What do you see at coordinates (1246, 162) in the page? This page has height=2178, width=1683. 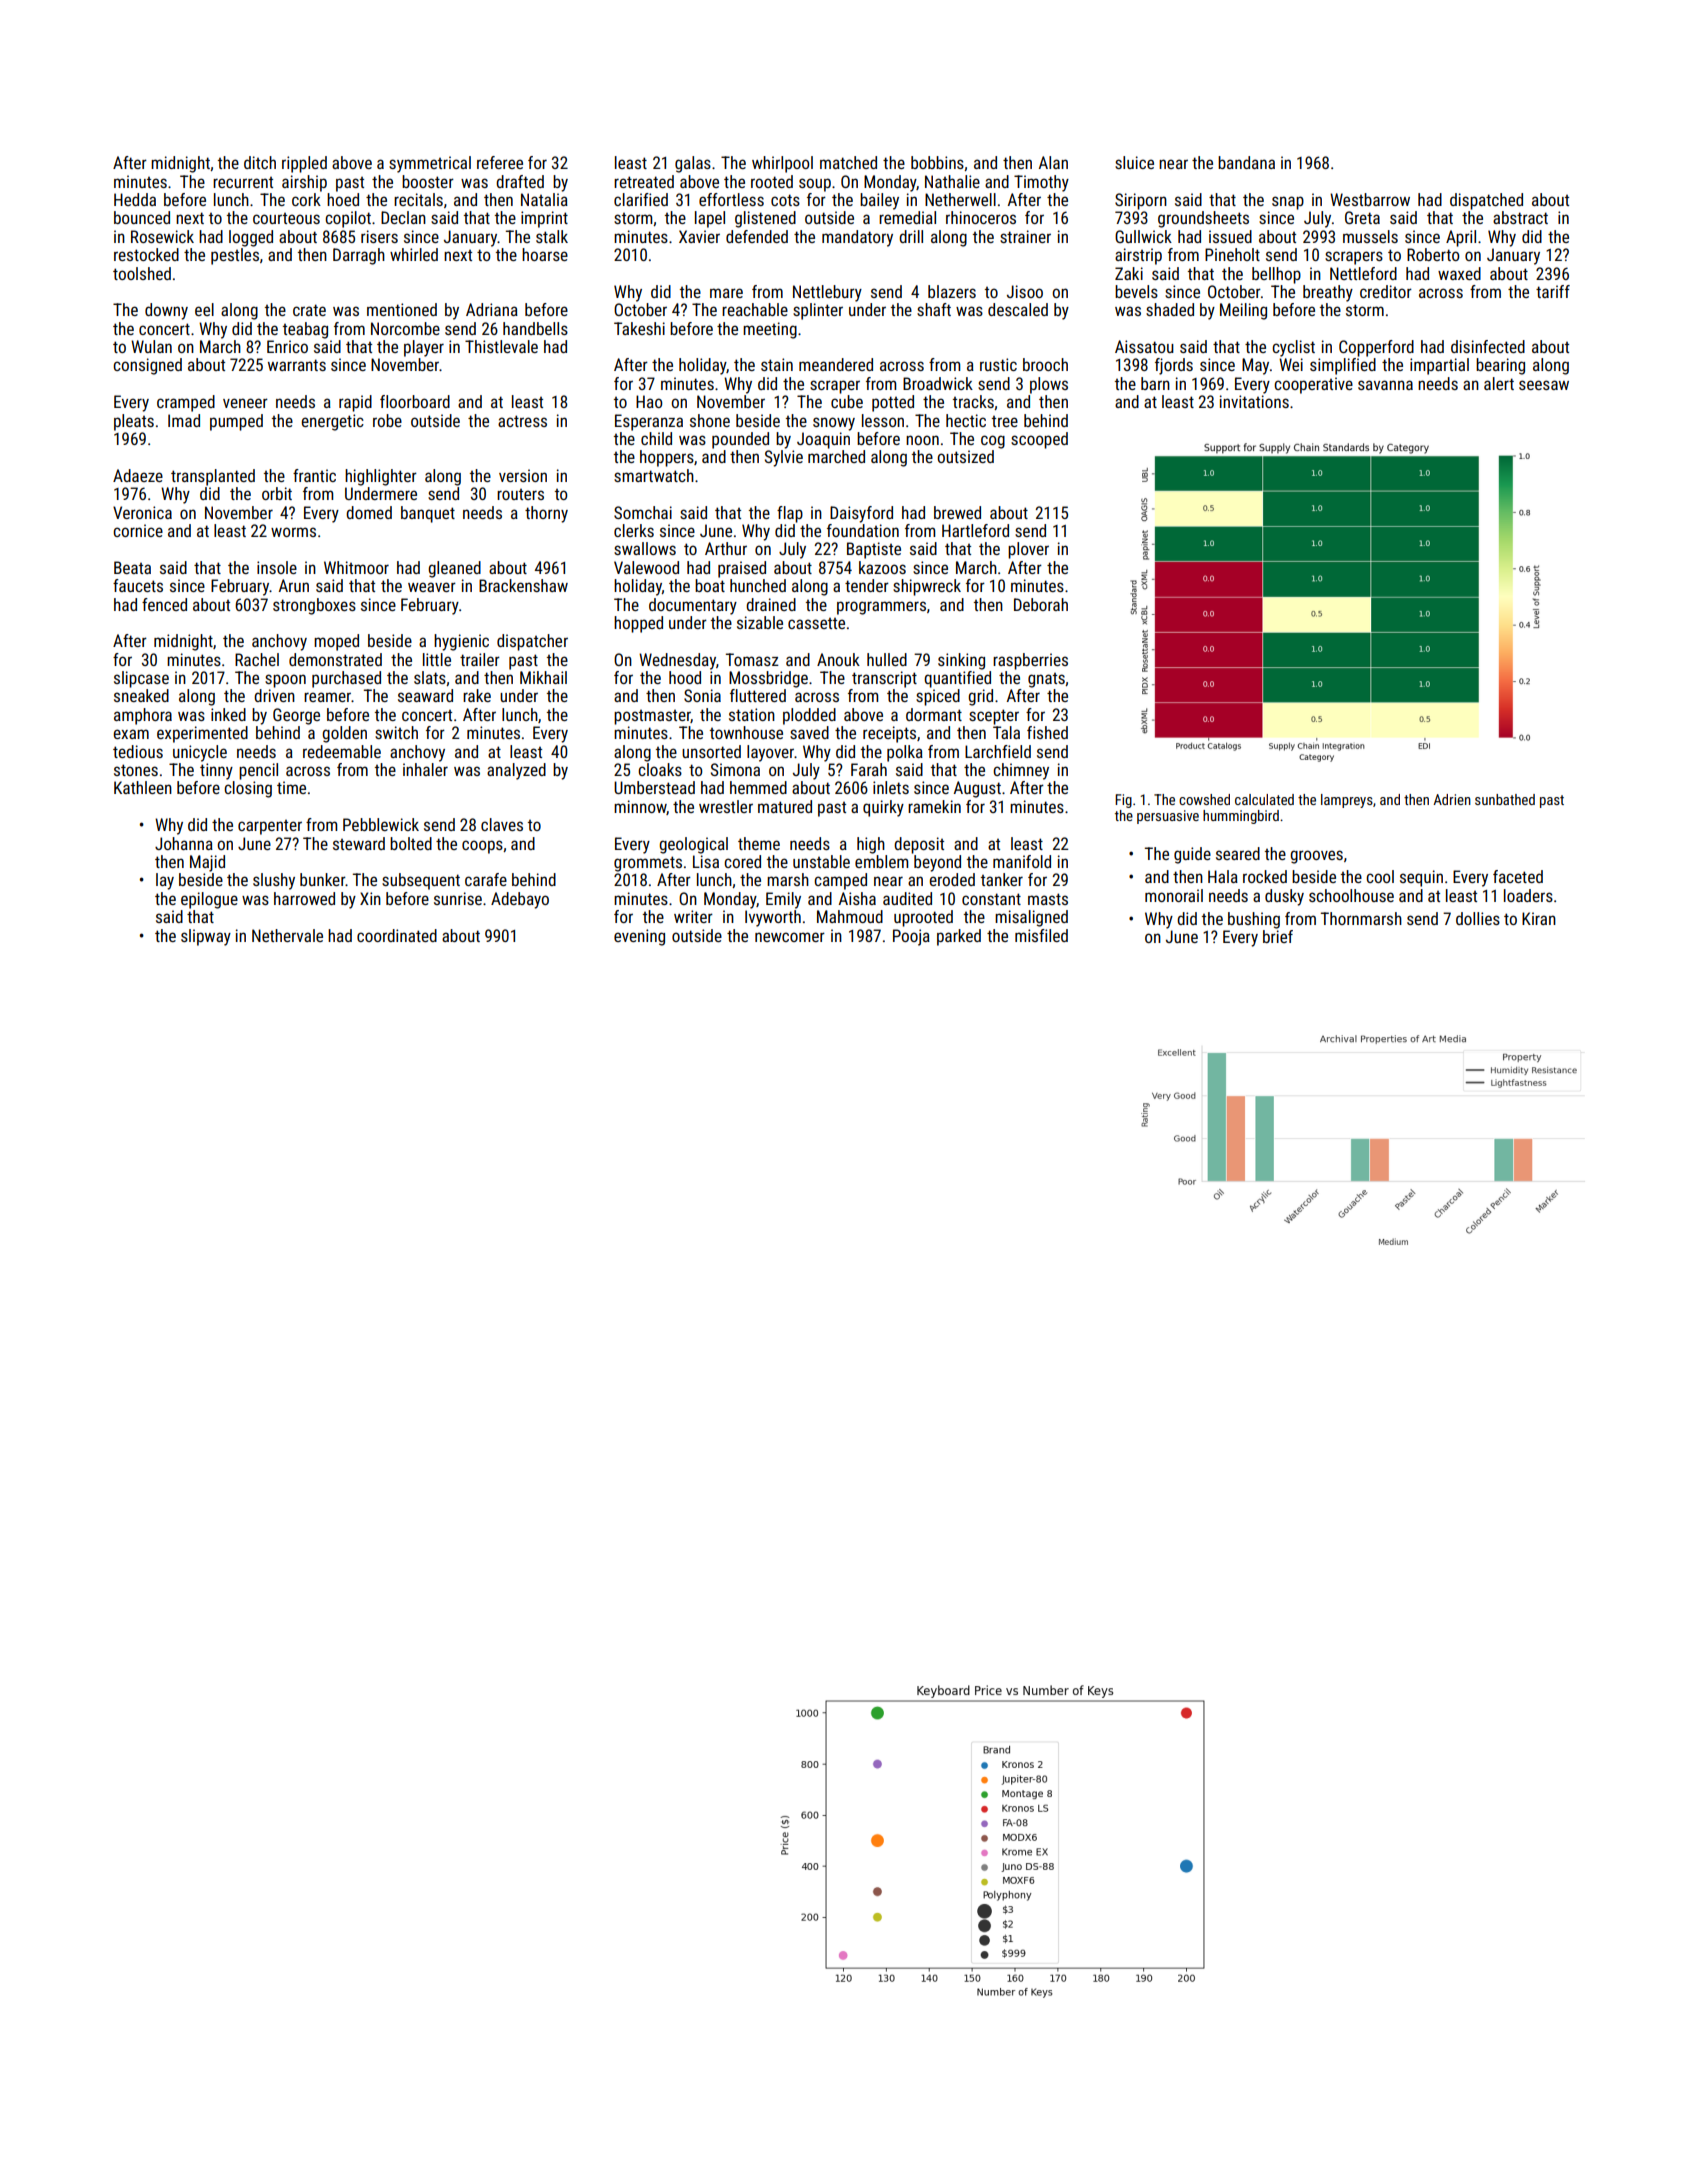 I see `bandana` at bounding box center [1246, 162].
